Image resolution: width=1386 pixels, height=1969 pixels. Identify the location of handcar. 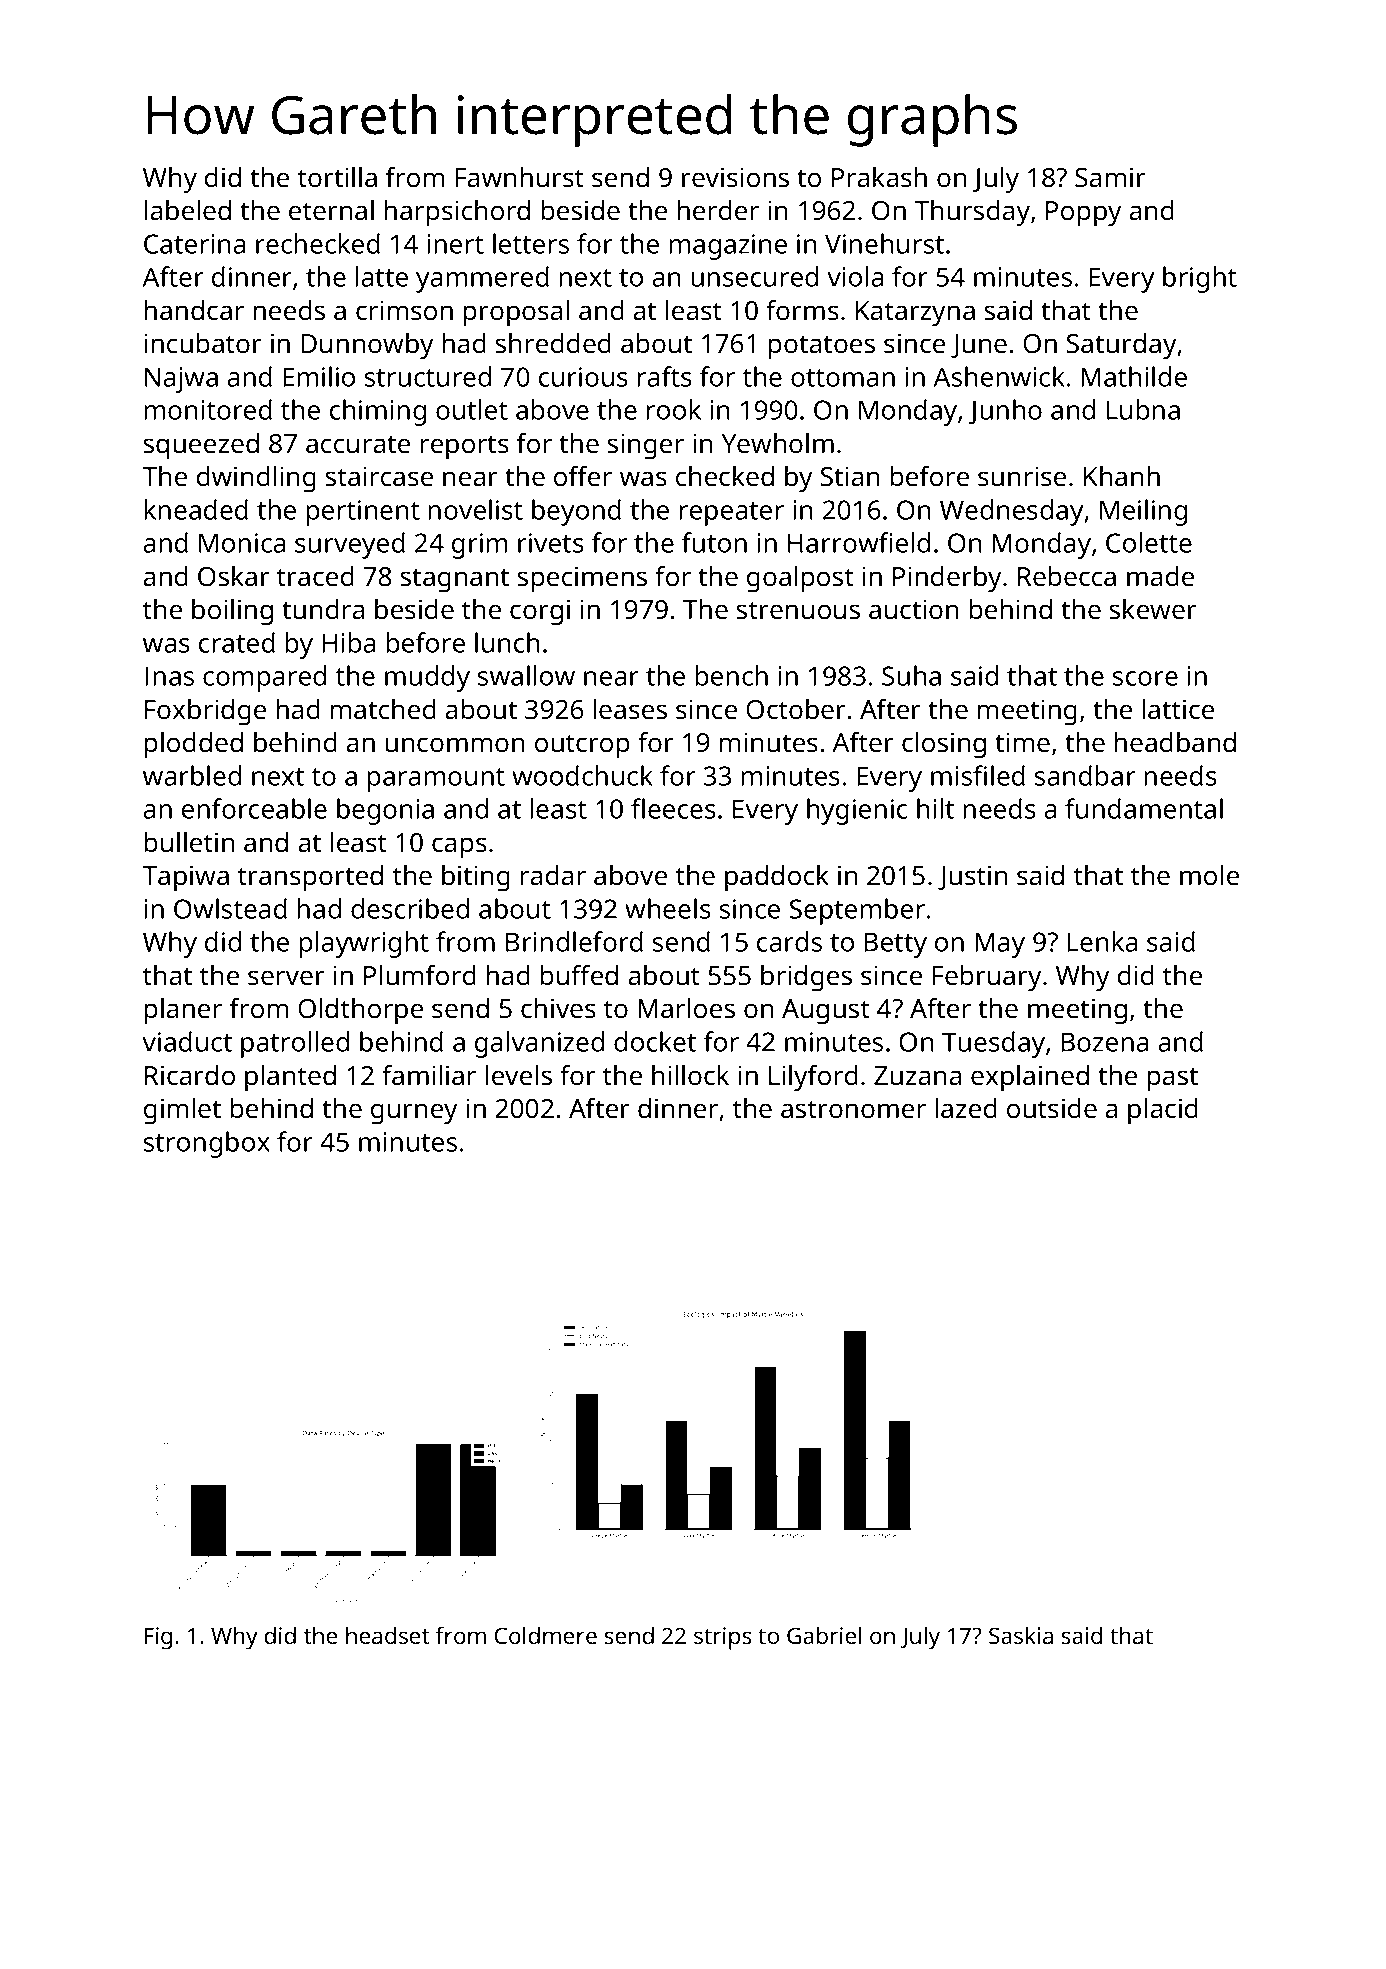
(194, 310).
